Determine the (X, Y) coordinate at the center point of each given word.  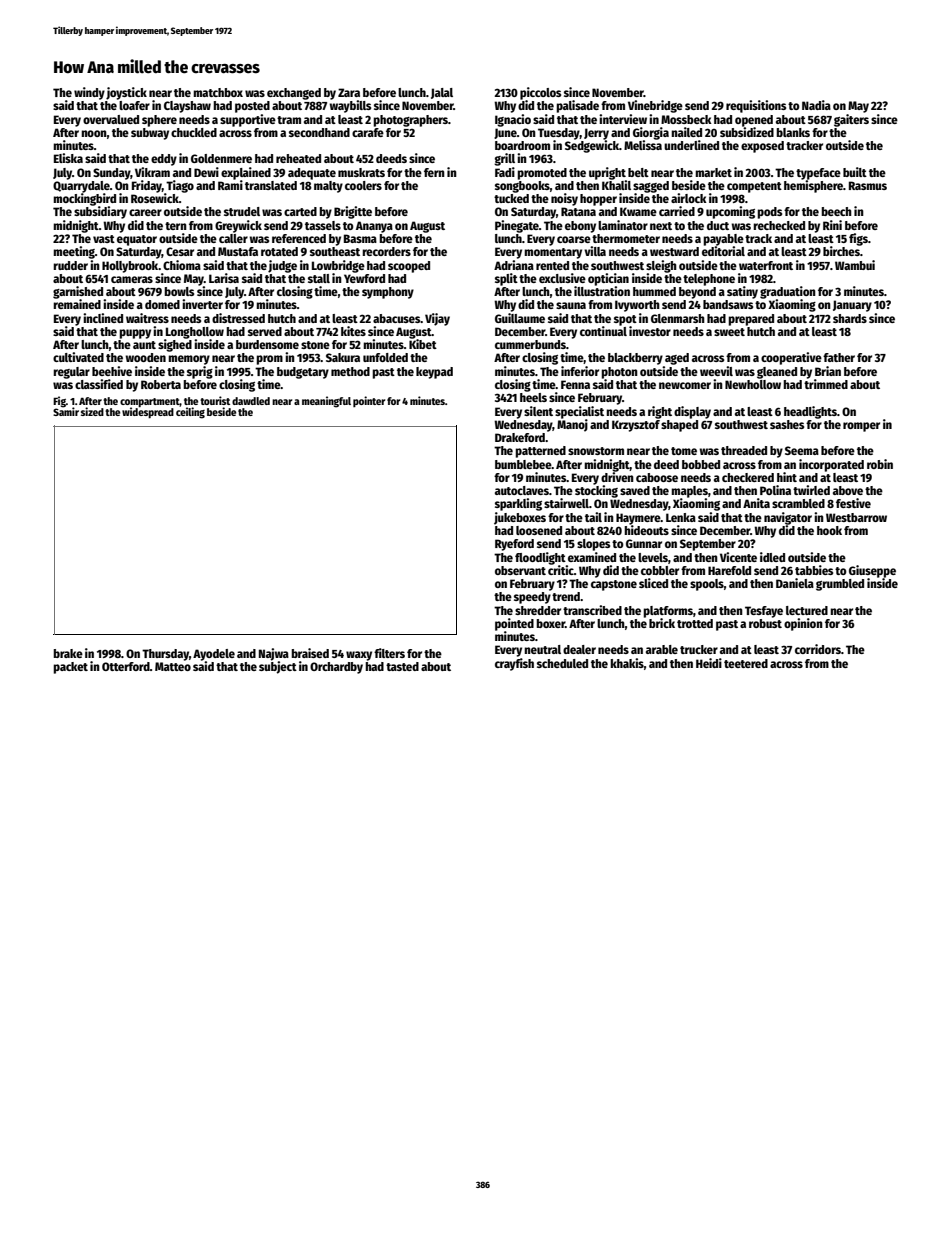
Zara (349, 92)
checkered (748, 477)
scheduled (562, 663)
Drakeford (520, 437)
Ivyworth (637, 306)
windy (89, 93)
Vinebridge (655, 106)
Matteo (173, 666)
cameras (132, 279)
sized (92, 411)
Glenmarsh (678, 318)
